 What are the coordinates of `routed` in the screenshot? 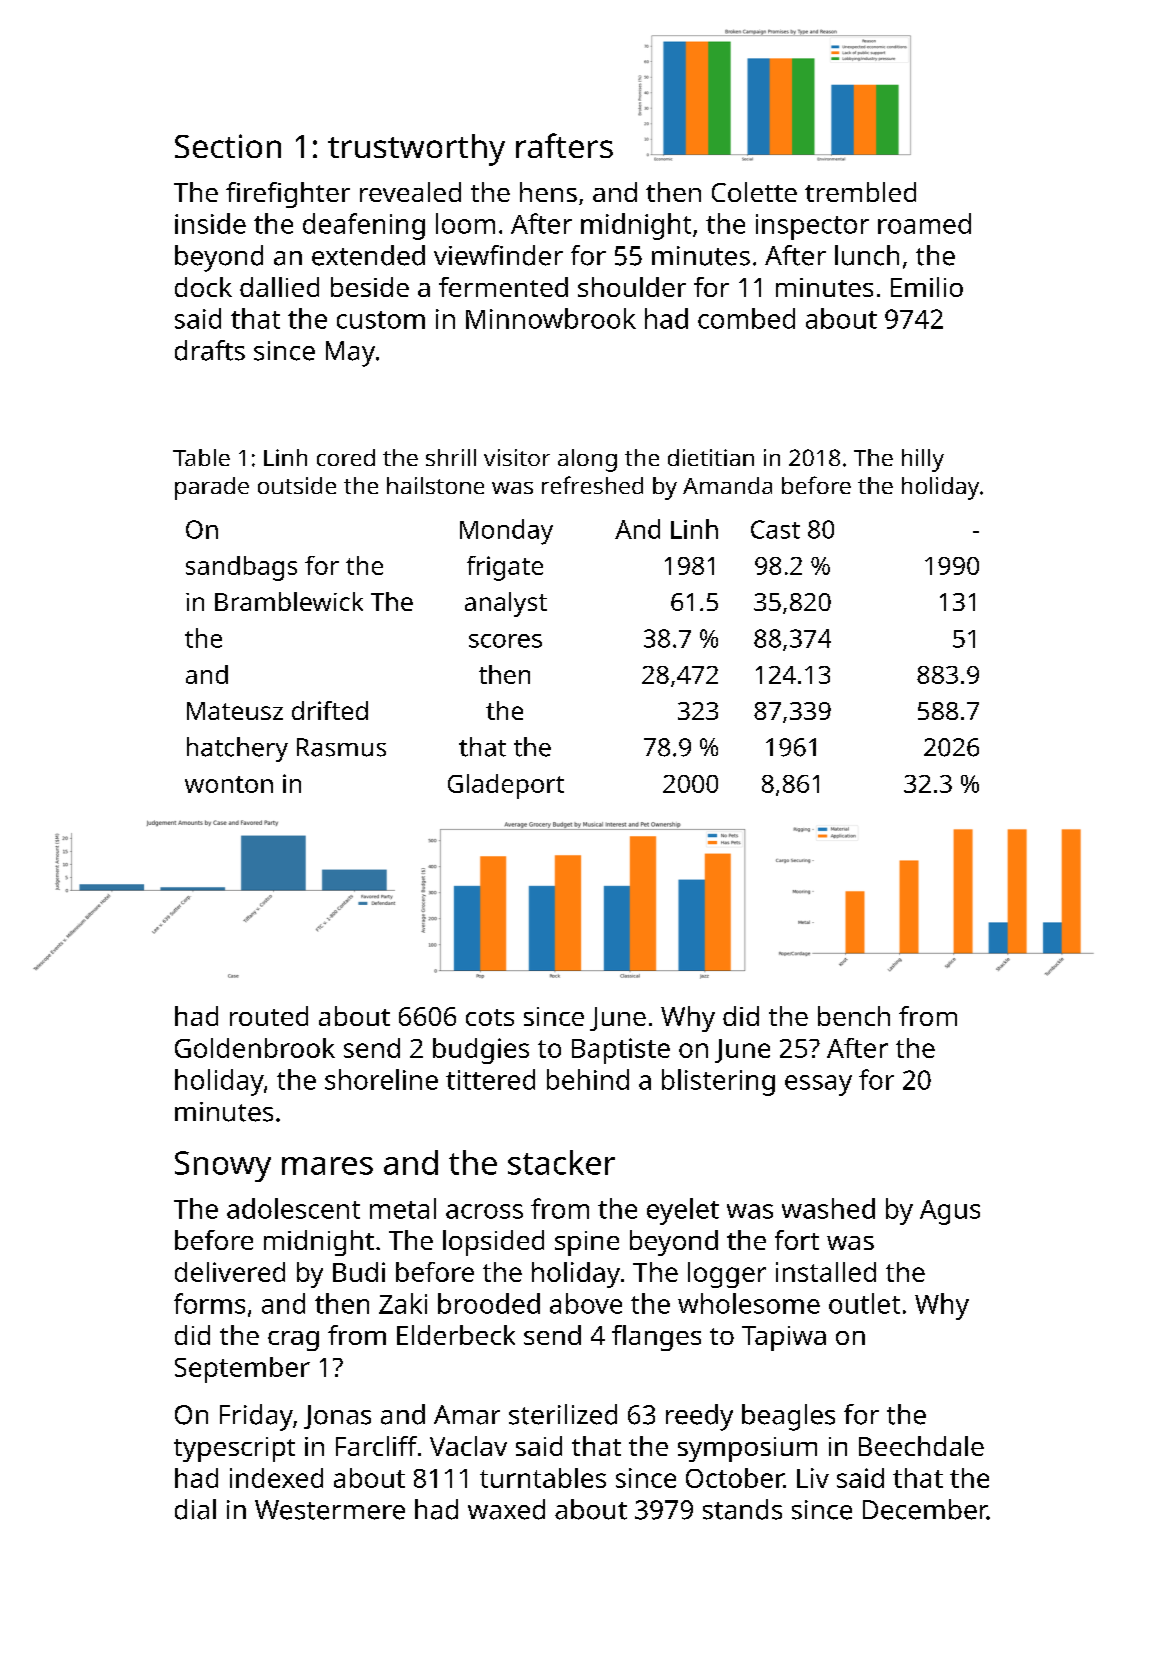 It's located at (269, 1016).
